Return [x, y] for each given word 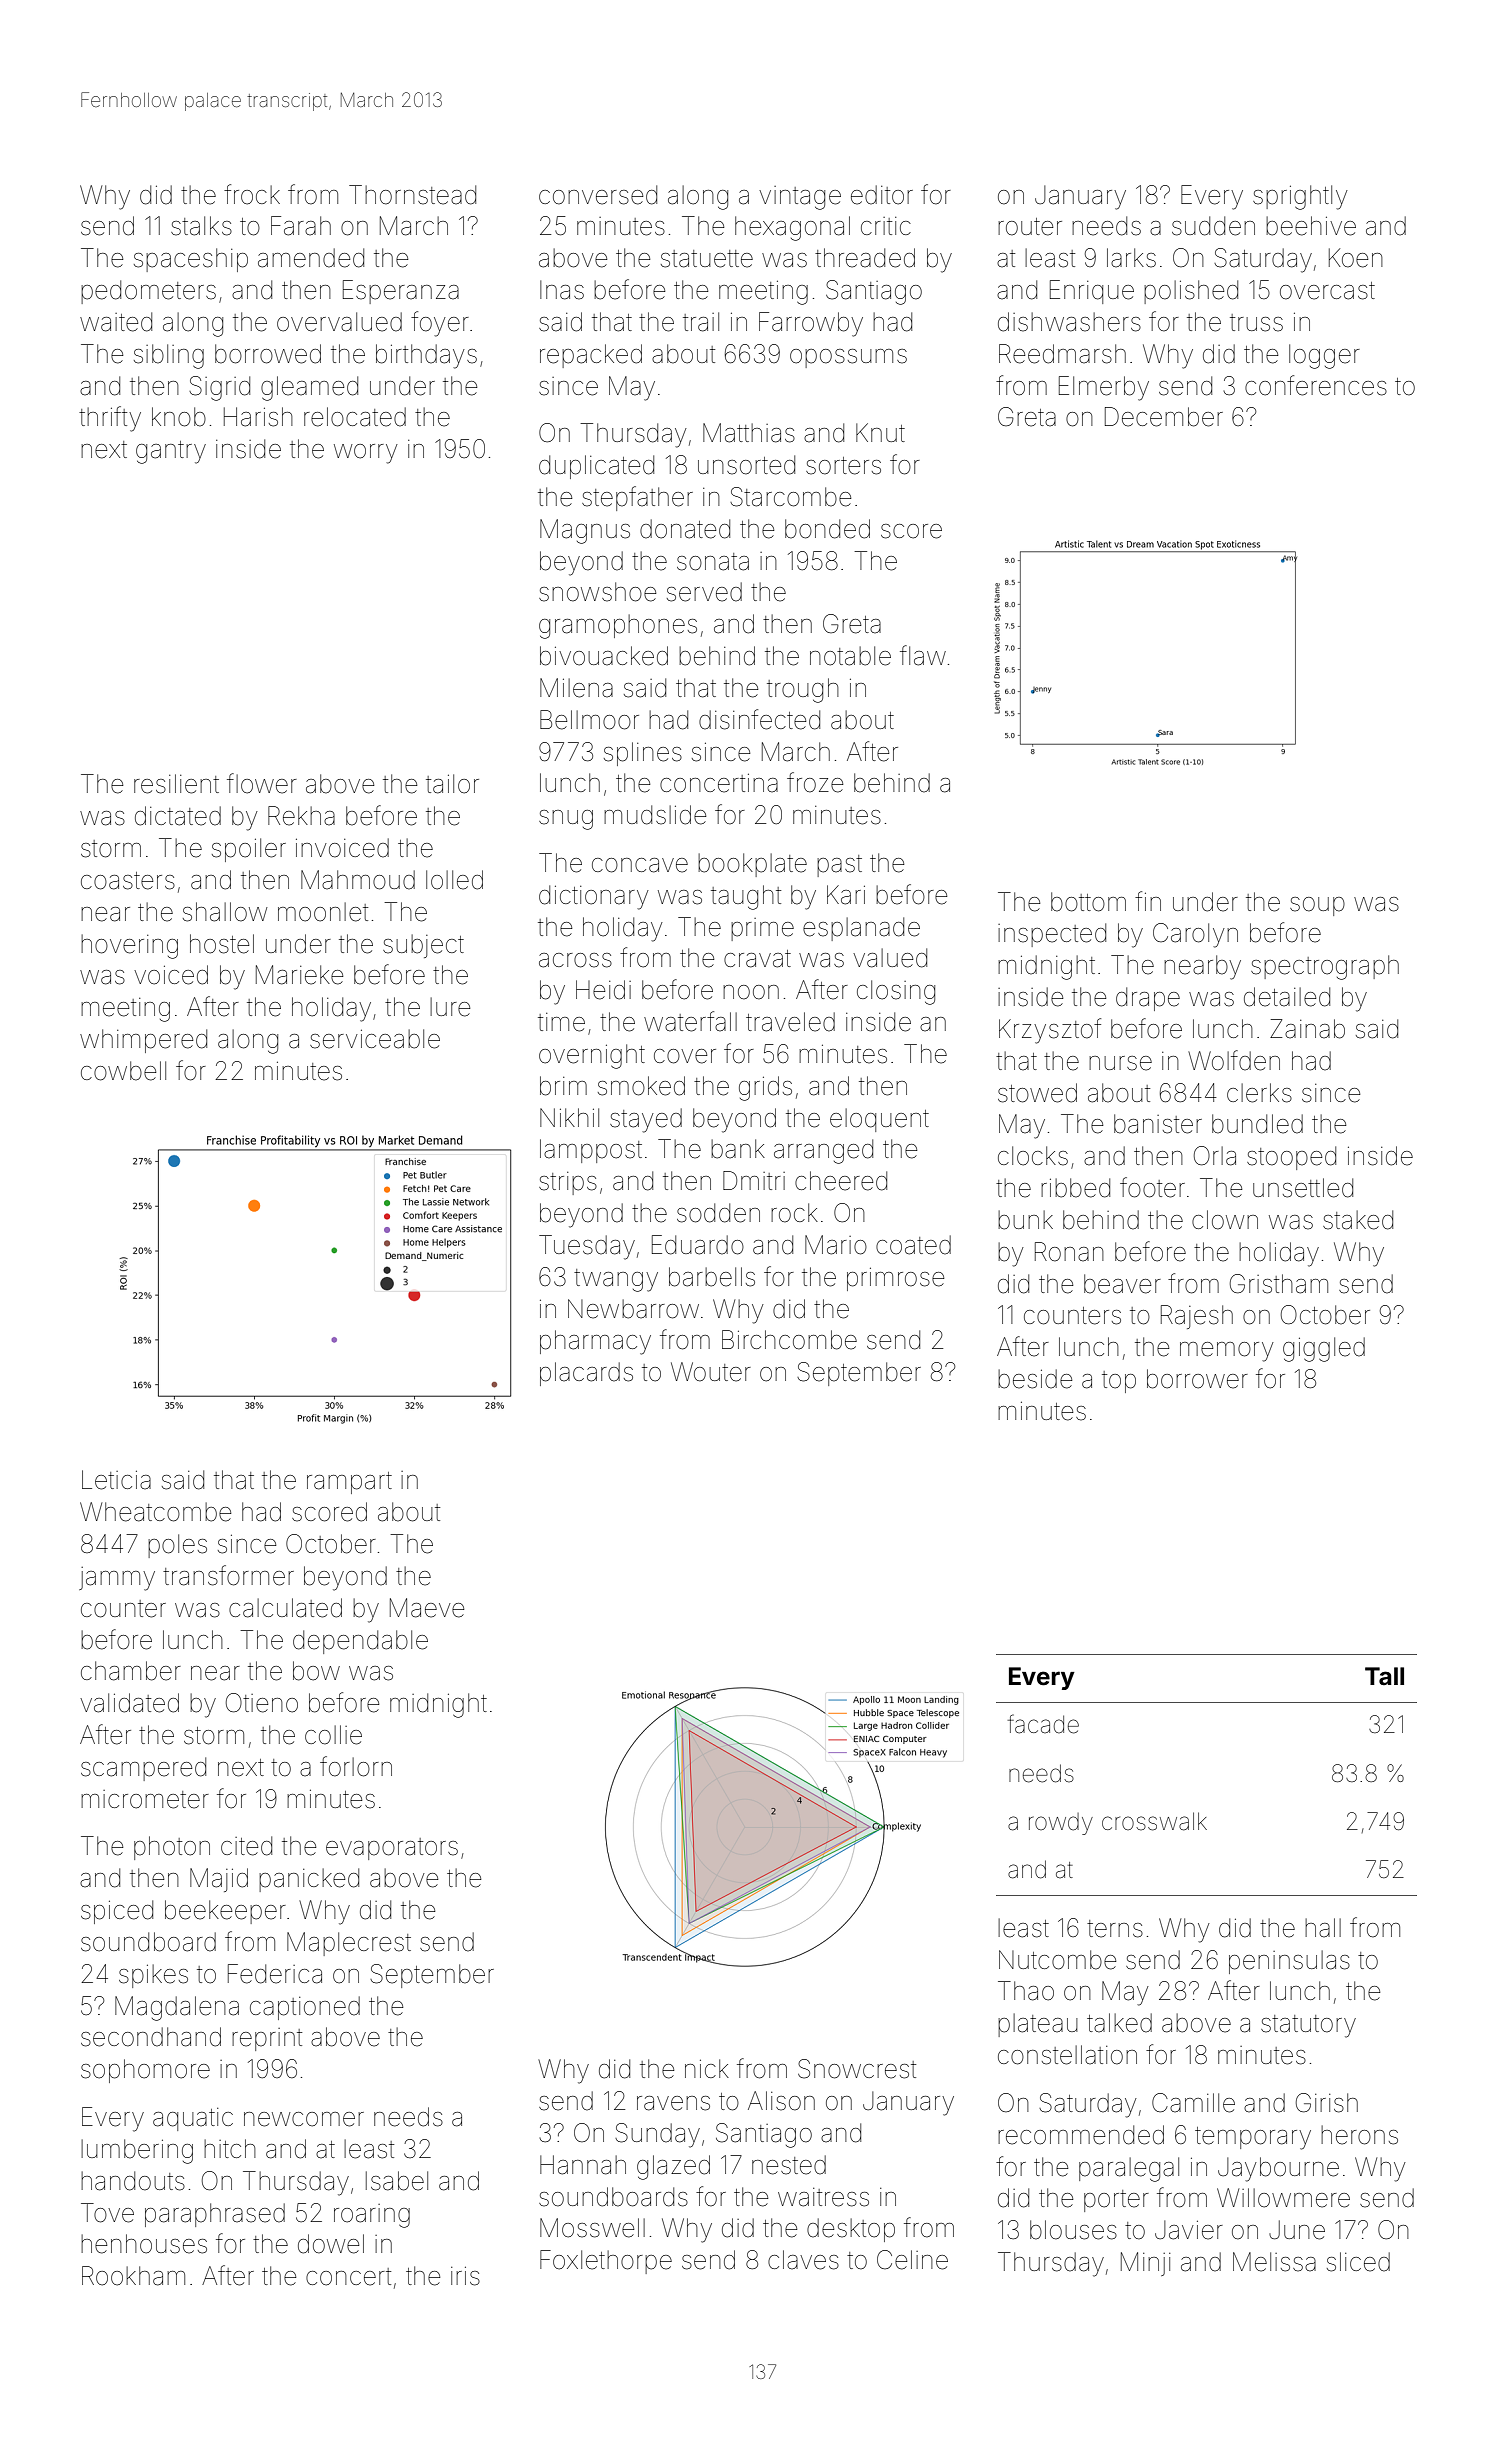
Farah [301, 226]
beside [1035, 1379]
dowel [331, 2244]
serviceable [375, 1039]
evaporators [392, 1849]
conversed [598, 195]
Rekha [301, 816]
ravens [673, 2103]
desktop [851, 2230]
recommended [1081, 2135]
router [1030, 227]
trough [803, 690]
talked [1119, 2023]
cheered [841, 1181]
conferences [1316, 385]
